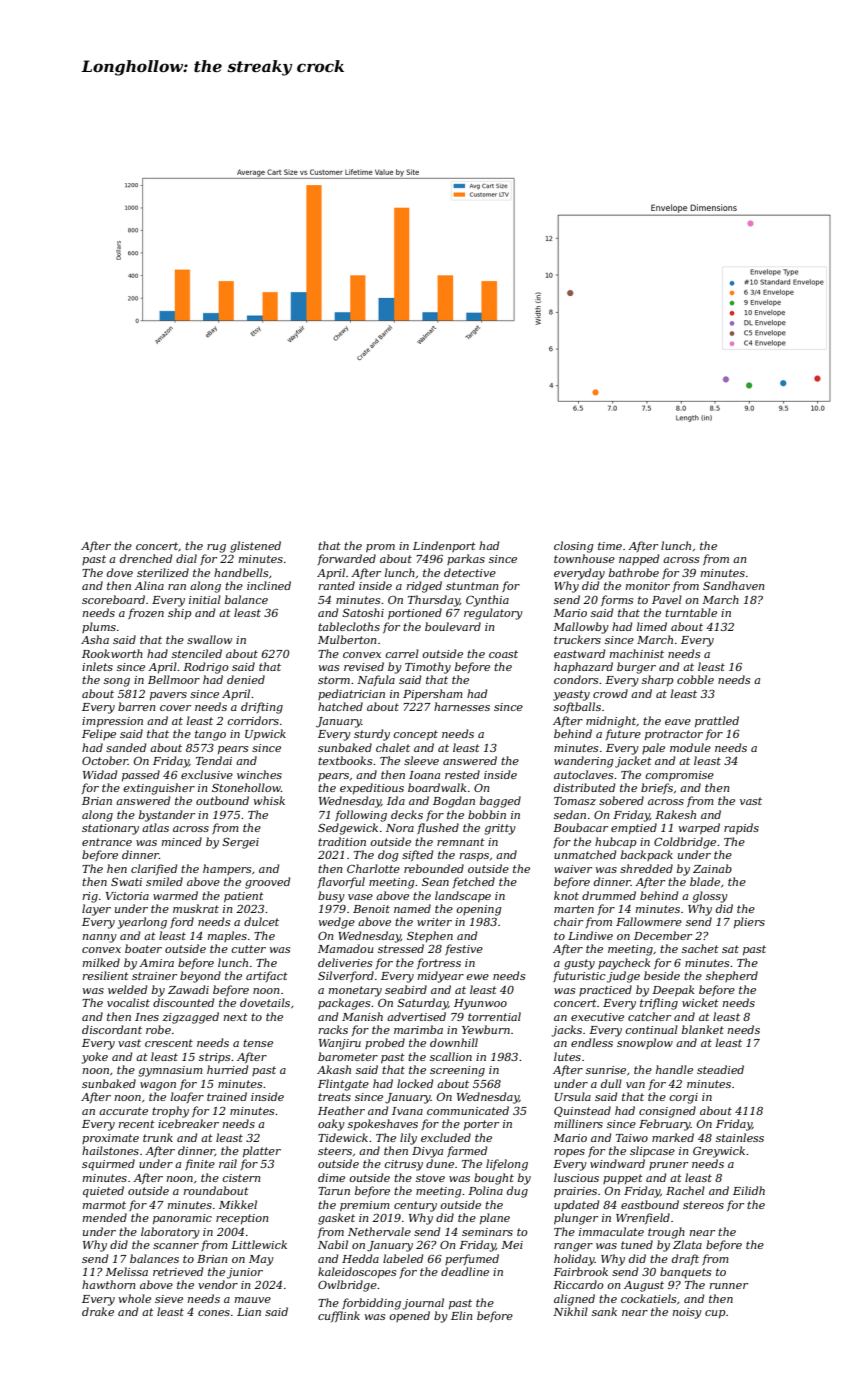 The width and height of the document is (849, 1400). Describe the element at coordinates (96, 910) in the document. I see `layer` at that location.
